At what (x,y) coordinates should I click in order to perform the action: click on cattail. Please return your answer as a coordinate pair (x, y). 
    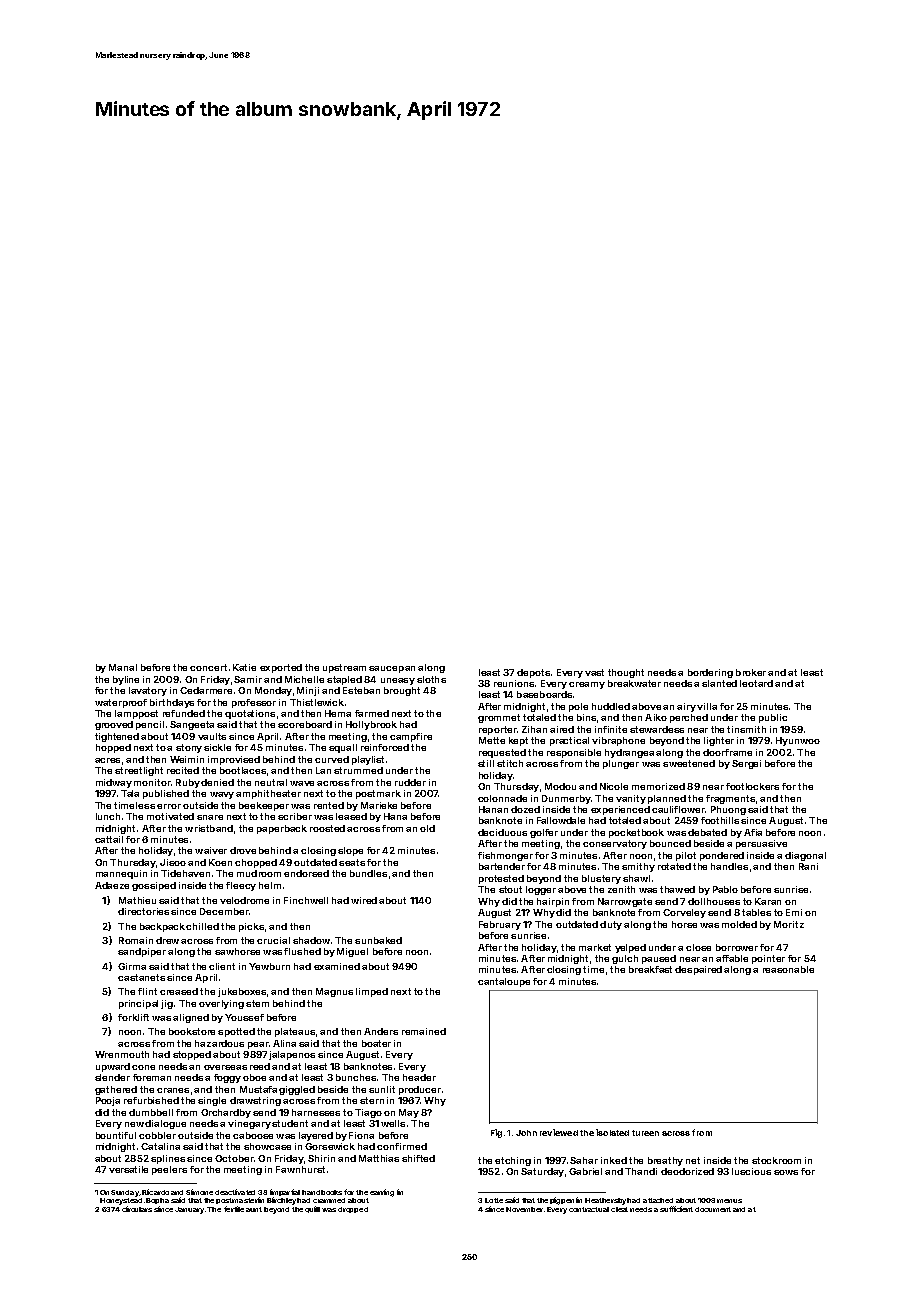
    Looking at the image, I should click on (109, 839).
